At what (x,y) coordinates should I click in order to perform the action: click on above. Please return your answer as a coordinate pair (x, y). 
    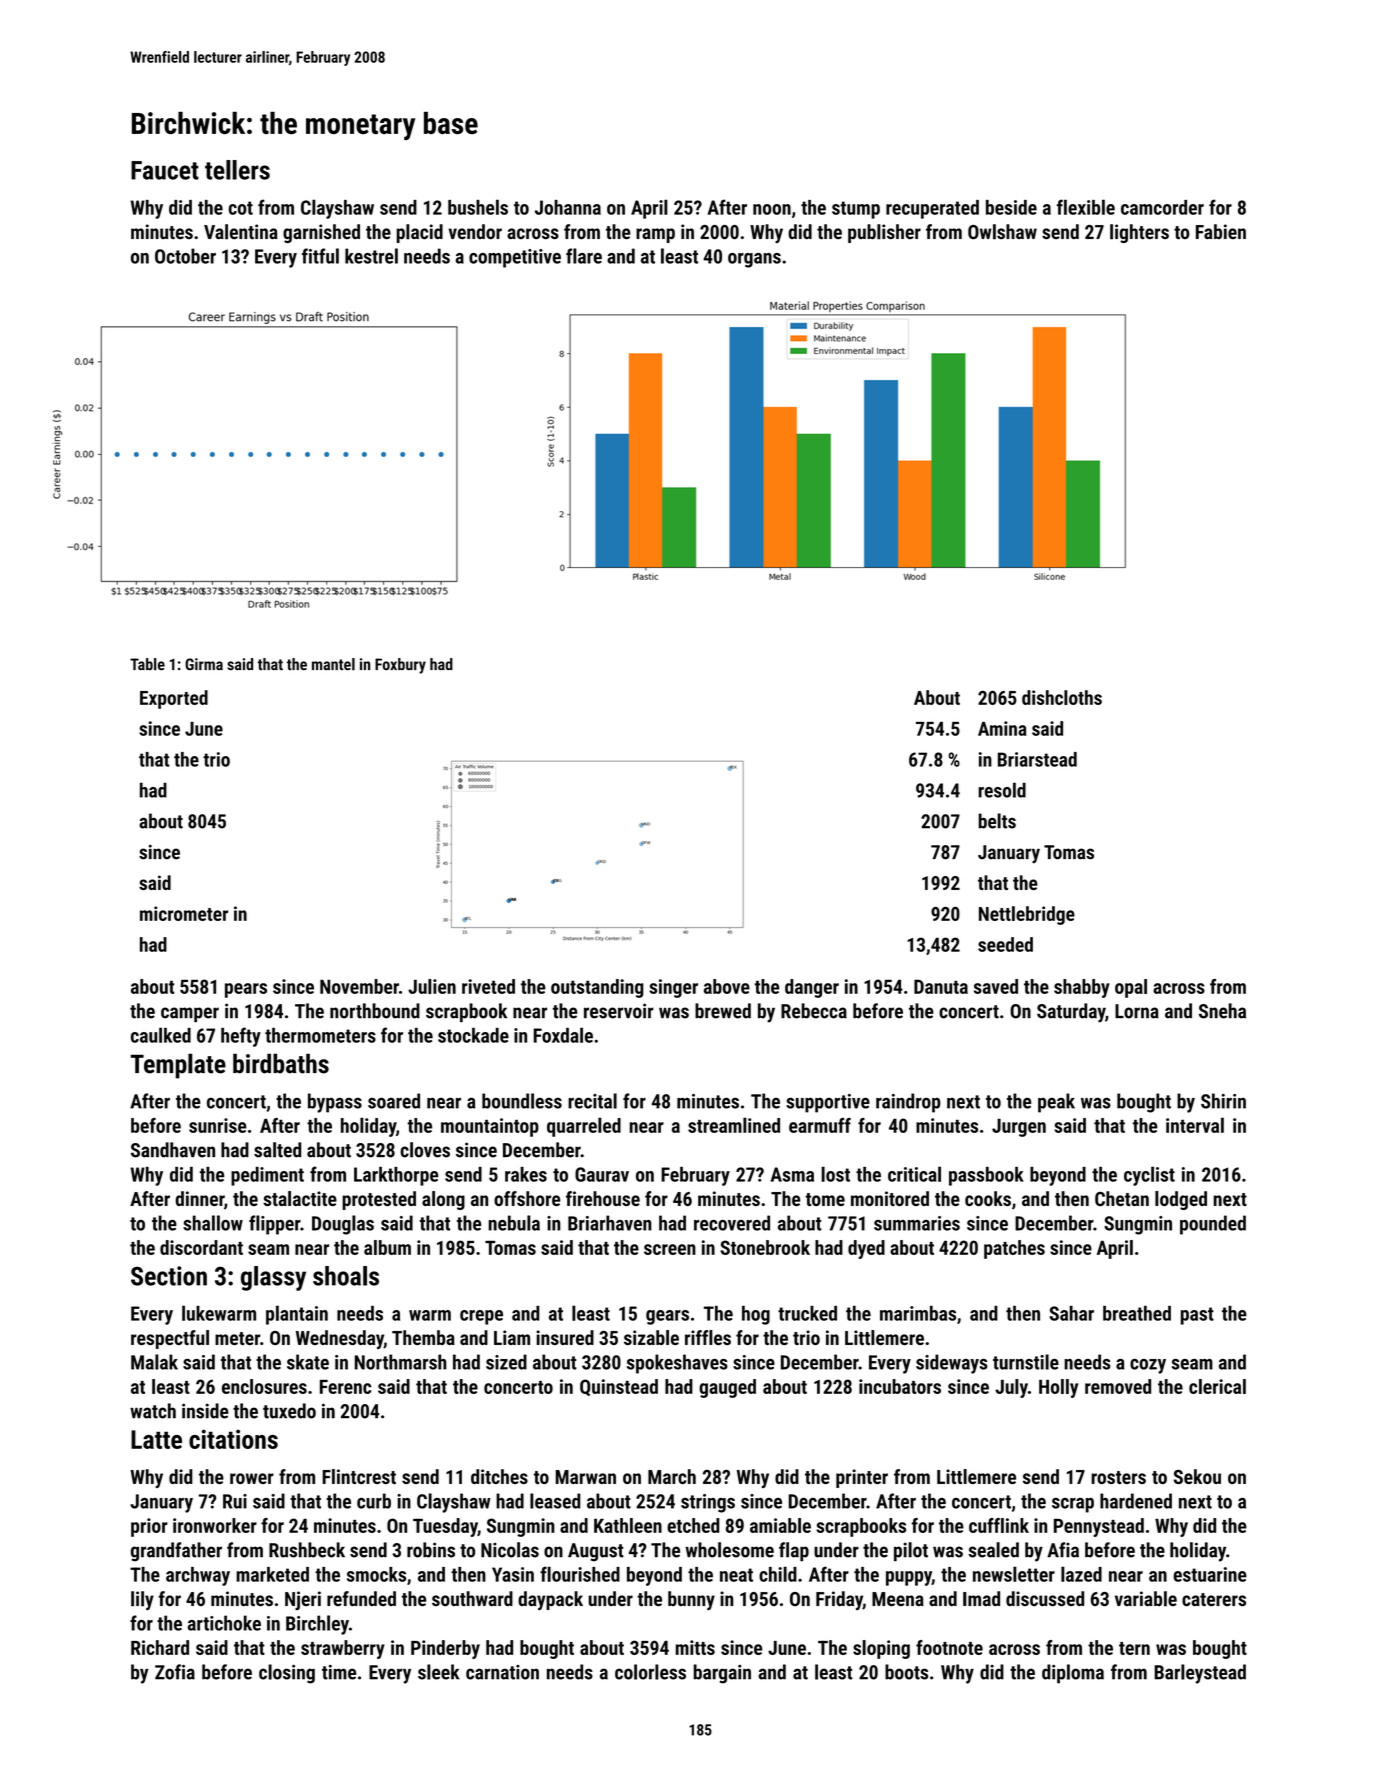
    Looking at the image, I should click on (727, 986).
